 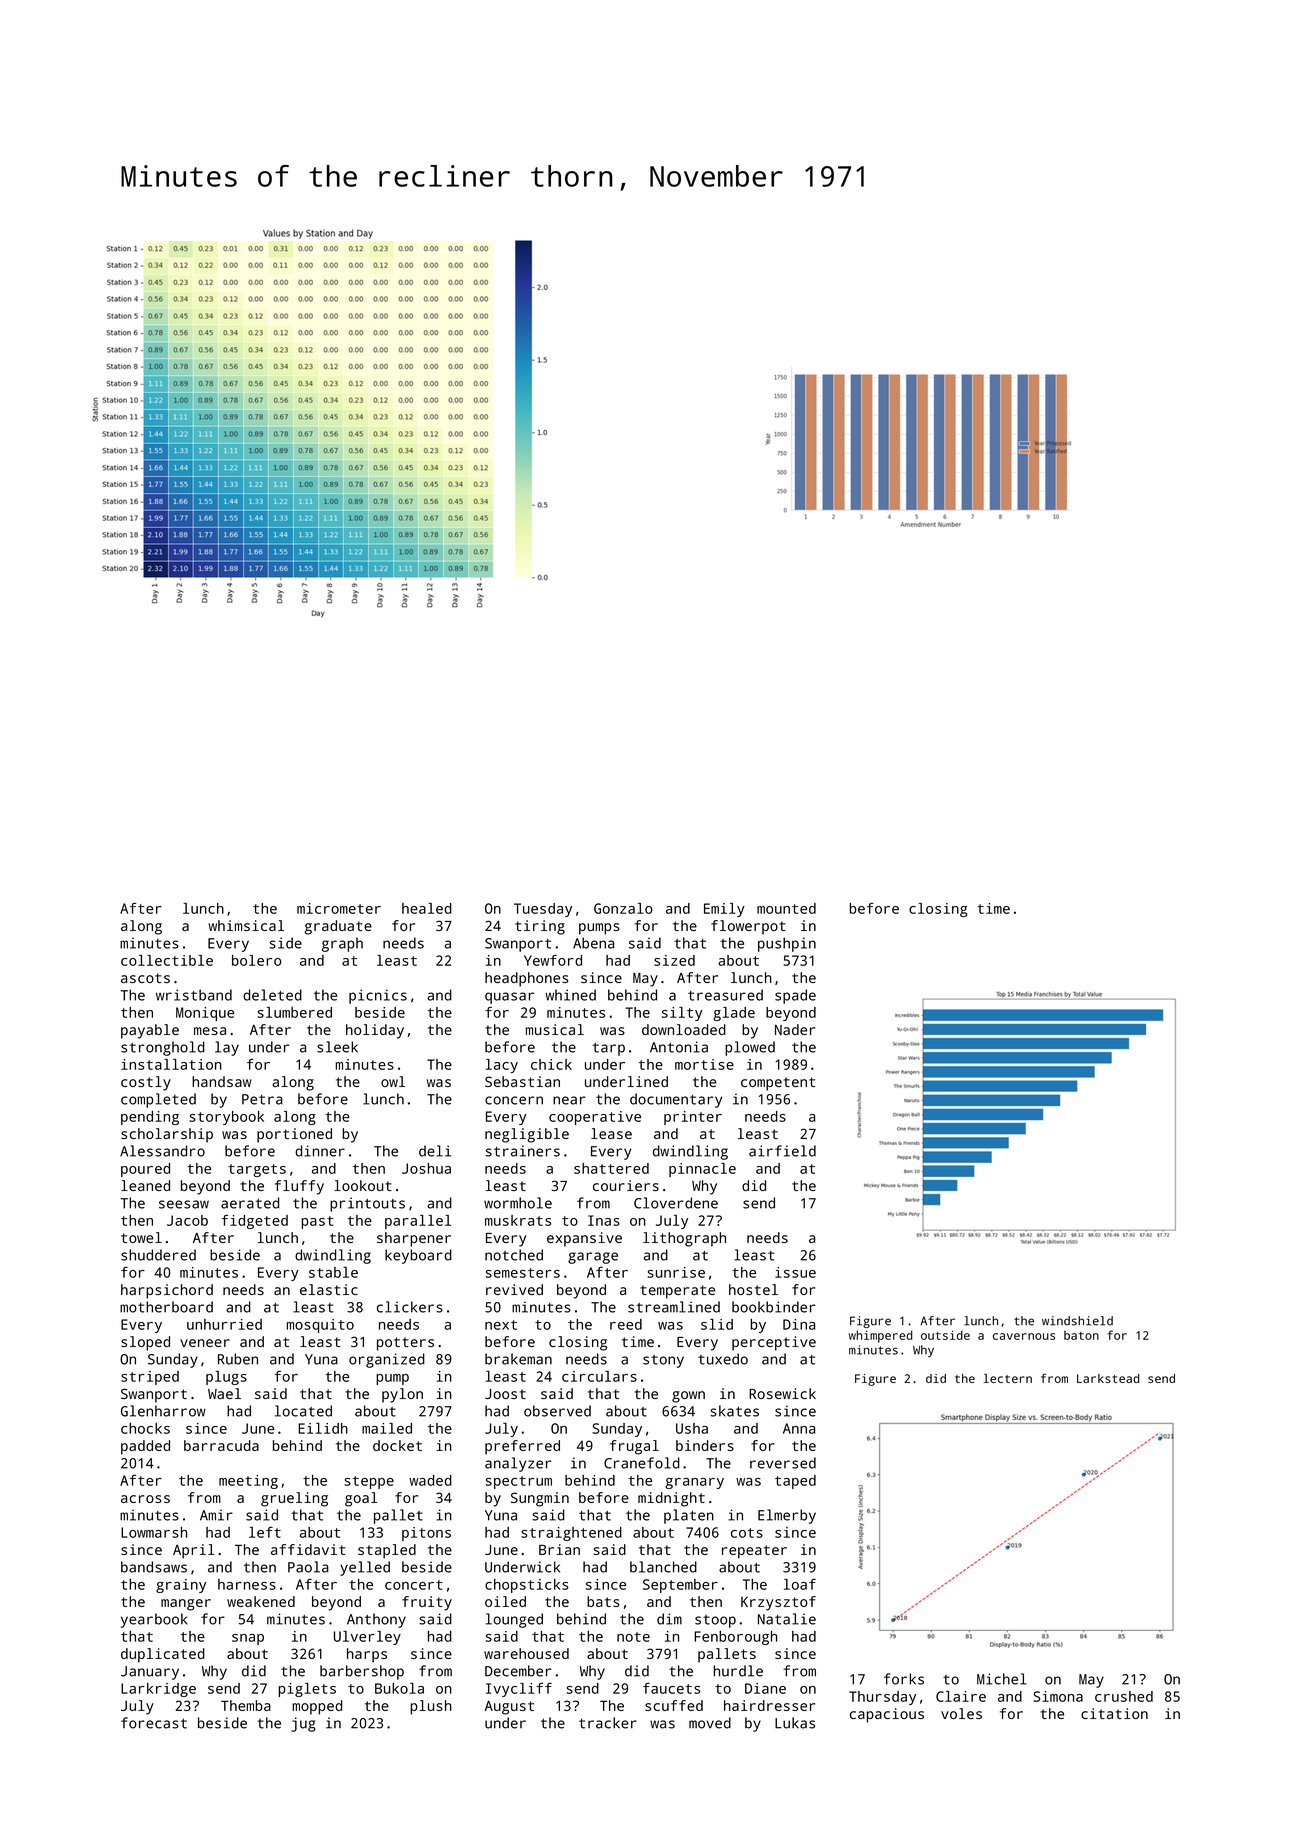 I want to click on printer, so click(x=693, y=1118).
